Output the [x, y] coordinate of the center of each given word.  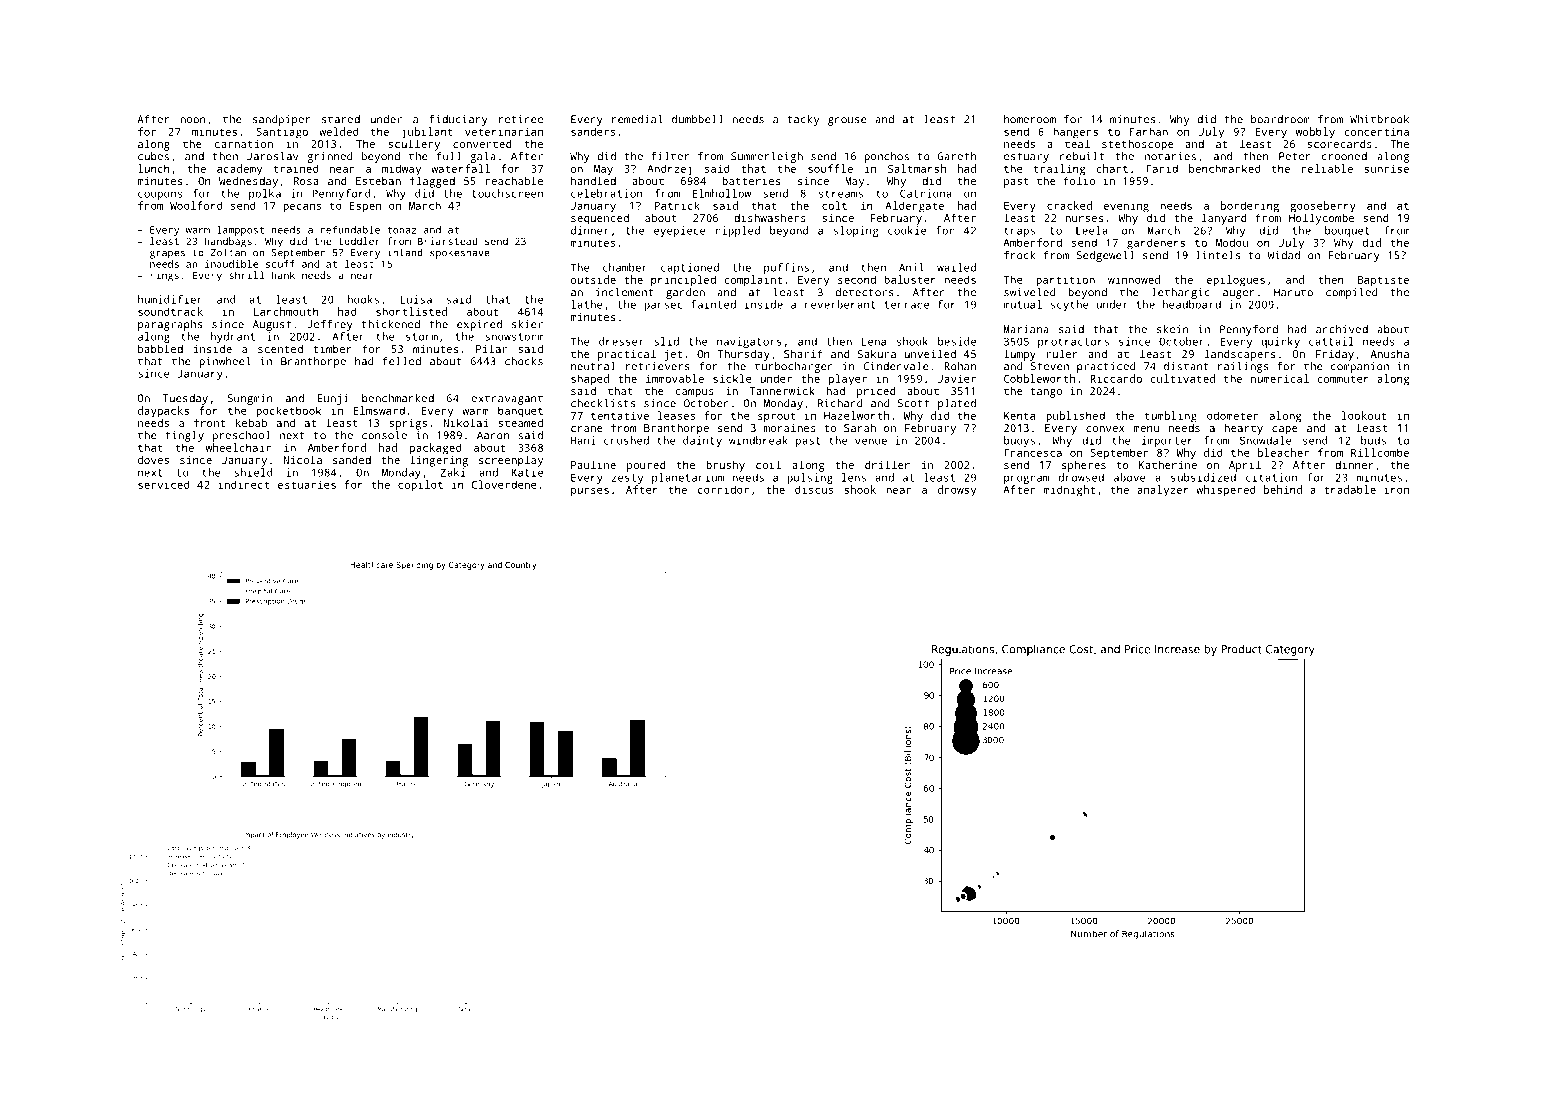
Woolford [196, 205]
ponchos [886, 157]
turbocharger [794, 367]
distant [1186, 366]
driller [887, 464]
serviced [164, 484]
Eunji [333, 399]
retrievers [658, 366]
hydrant [233, 337]
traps [1019, 232]
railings [1243, 367]
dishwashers [770, 217]
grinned [330, 157]
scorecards [1339, 143]
